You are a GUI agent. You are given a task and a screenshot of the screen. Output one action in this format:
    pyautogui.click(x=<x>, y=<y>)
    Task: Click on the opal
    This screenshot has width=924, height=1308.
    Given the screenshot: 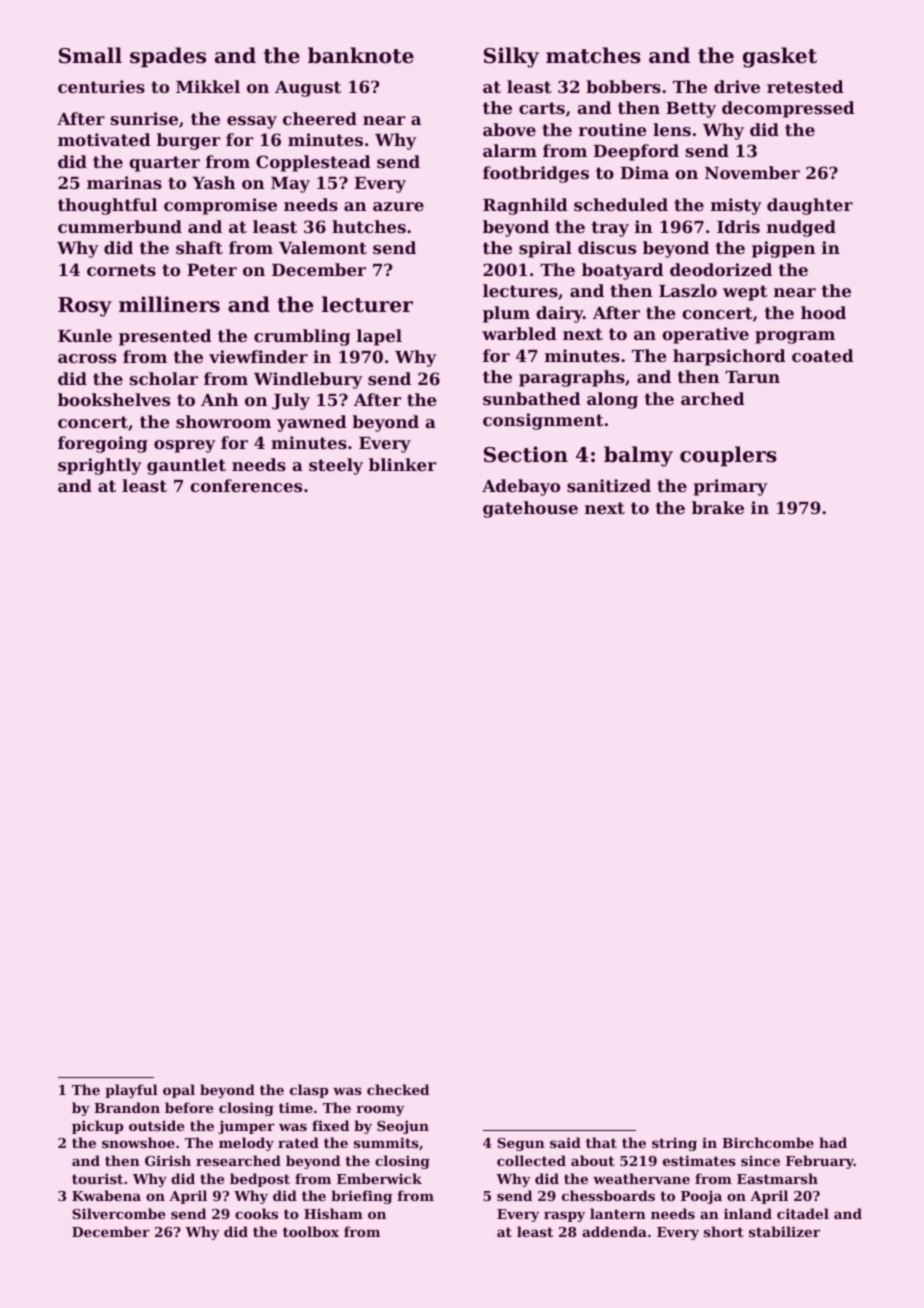 What is the action you would take?
    pyautogui.click(x=179, y=1091)
